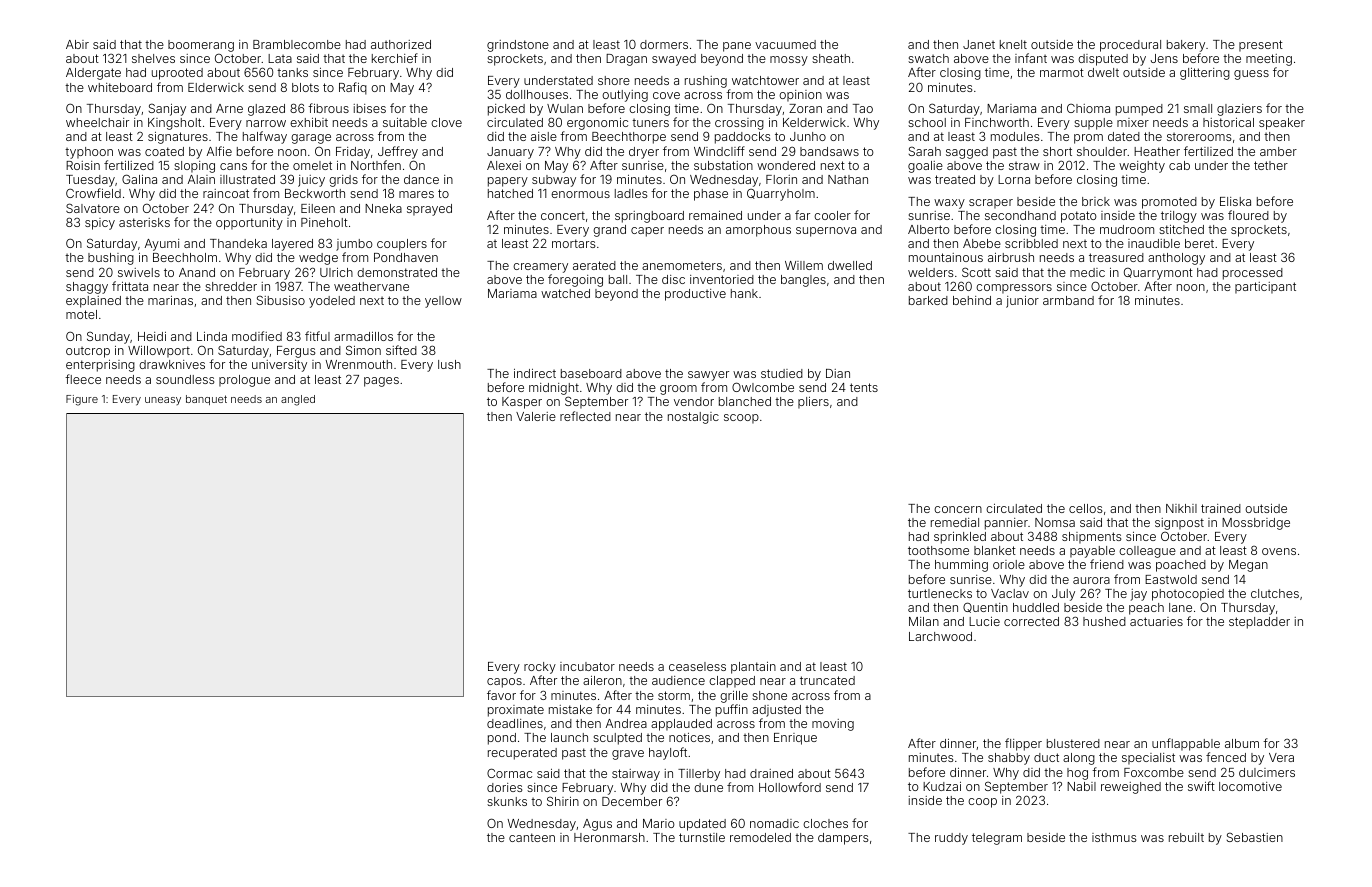 Image resolution: width=1372 pixels, height=887 pixels. Describe the element at coordinates (88, 352) in the document. I see `outcrop` at that location.
